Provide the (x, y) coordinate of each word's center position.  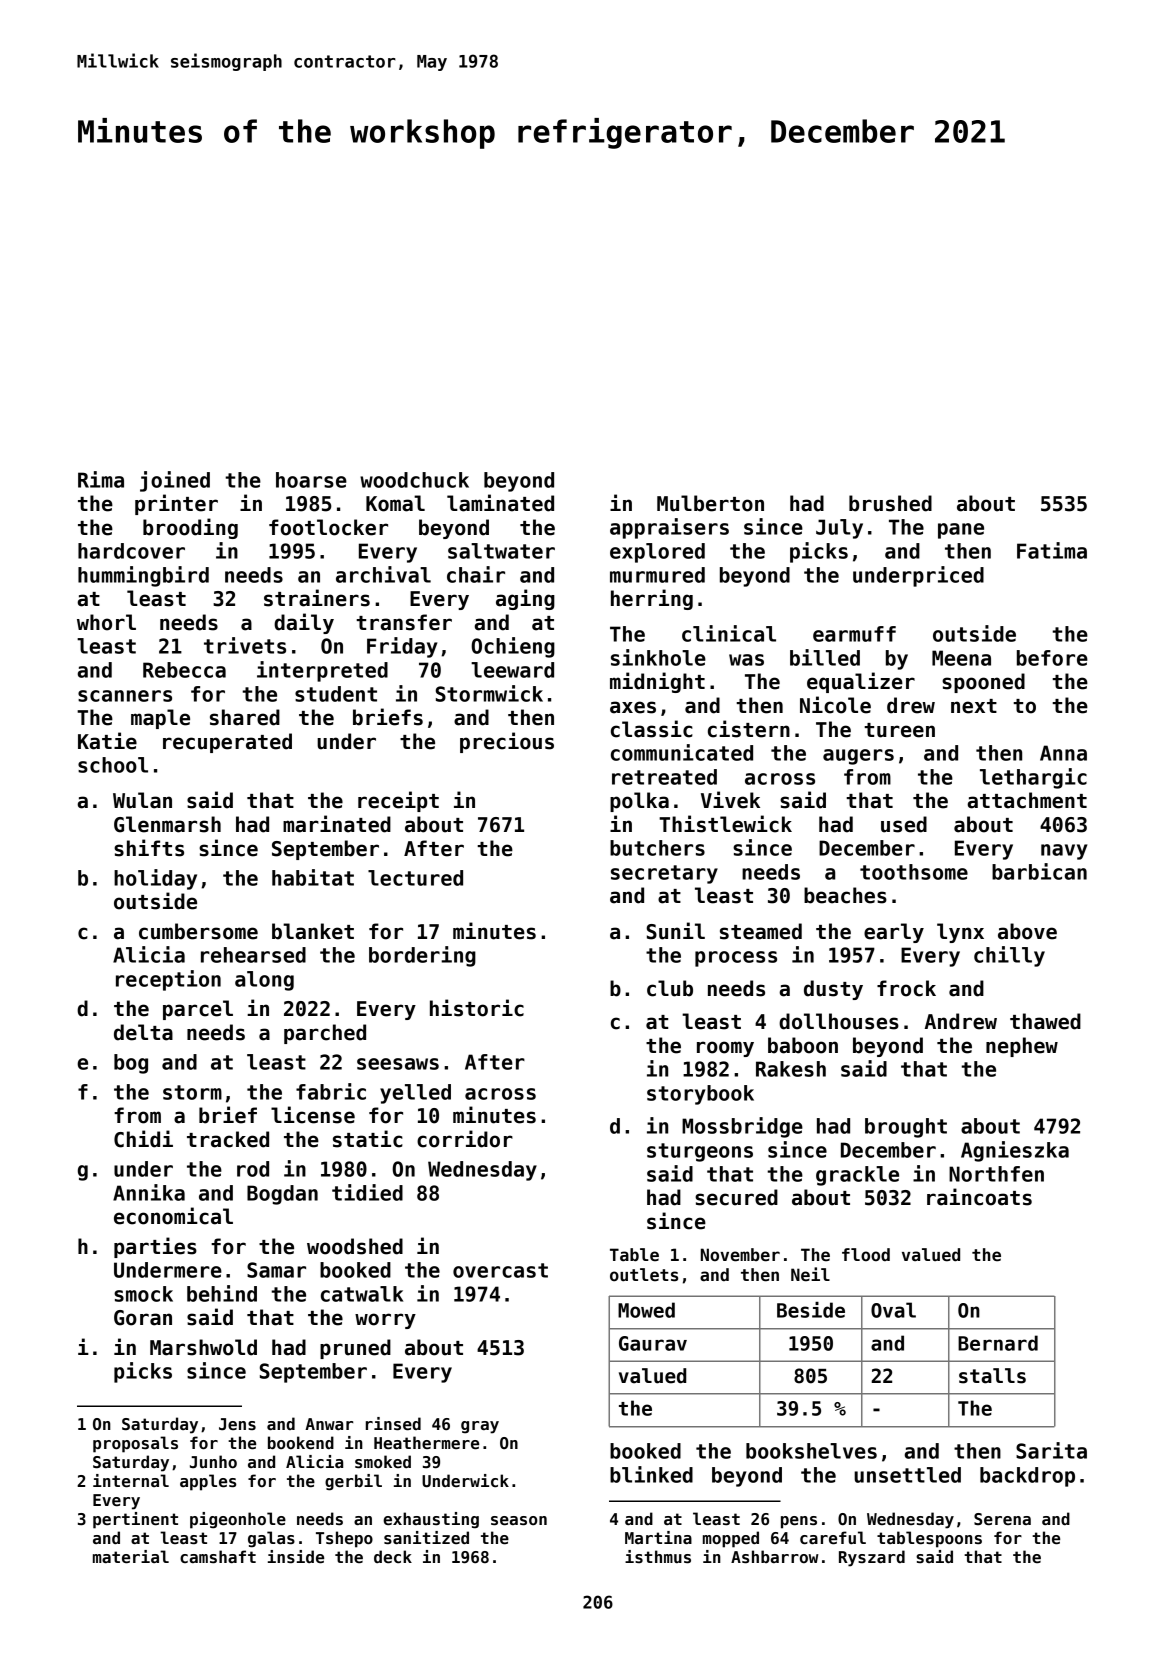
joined (175, 481)
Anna (1063, 753)
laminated (500, 503)
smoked (383, 1461)
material (131, 1557)
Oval (893, 1310)
